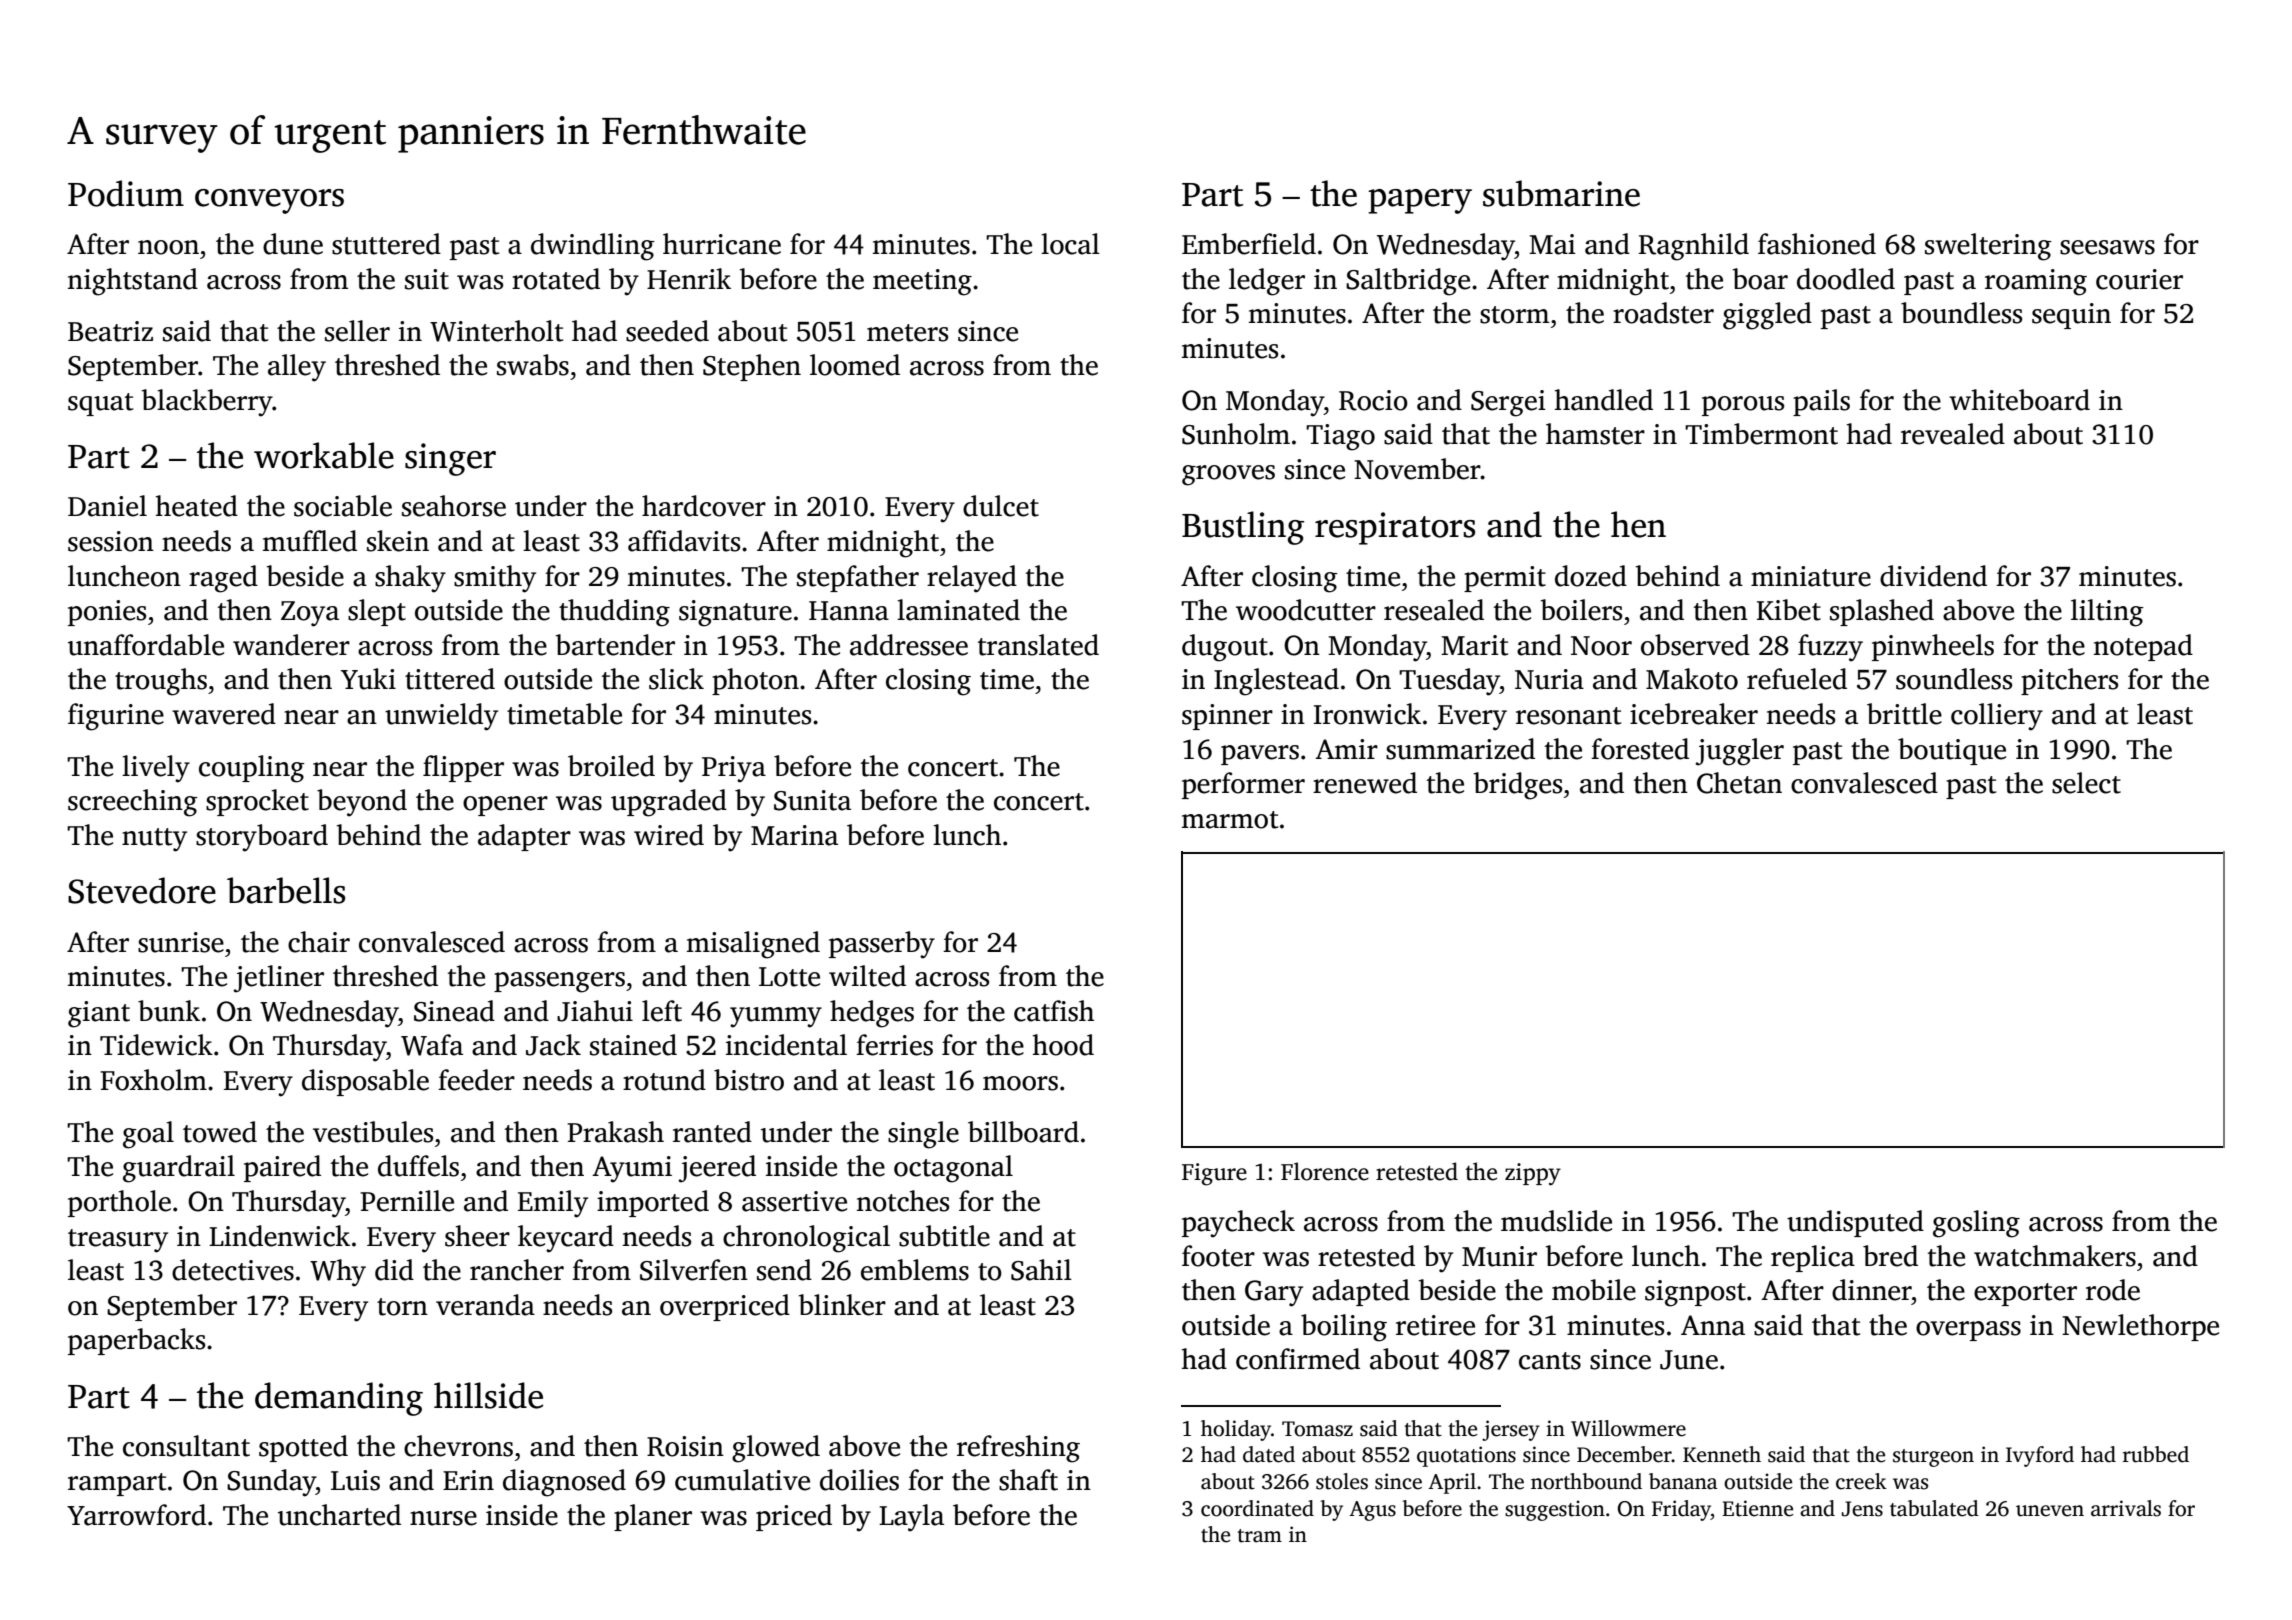  I want to click on seesaws, so click(2107, 247).
